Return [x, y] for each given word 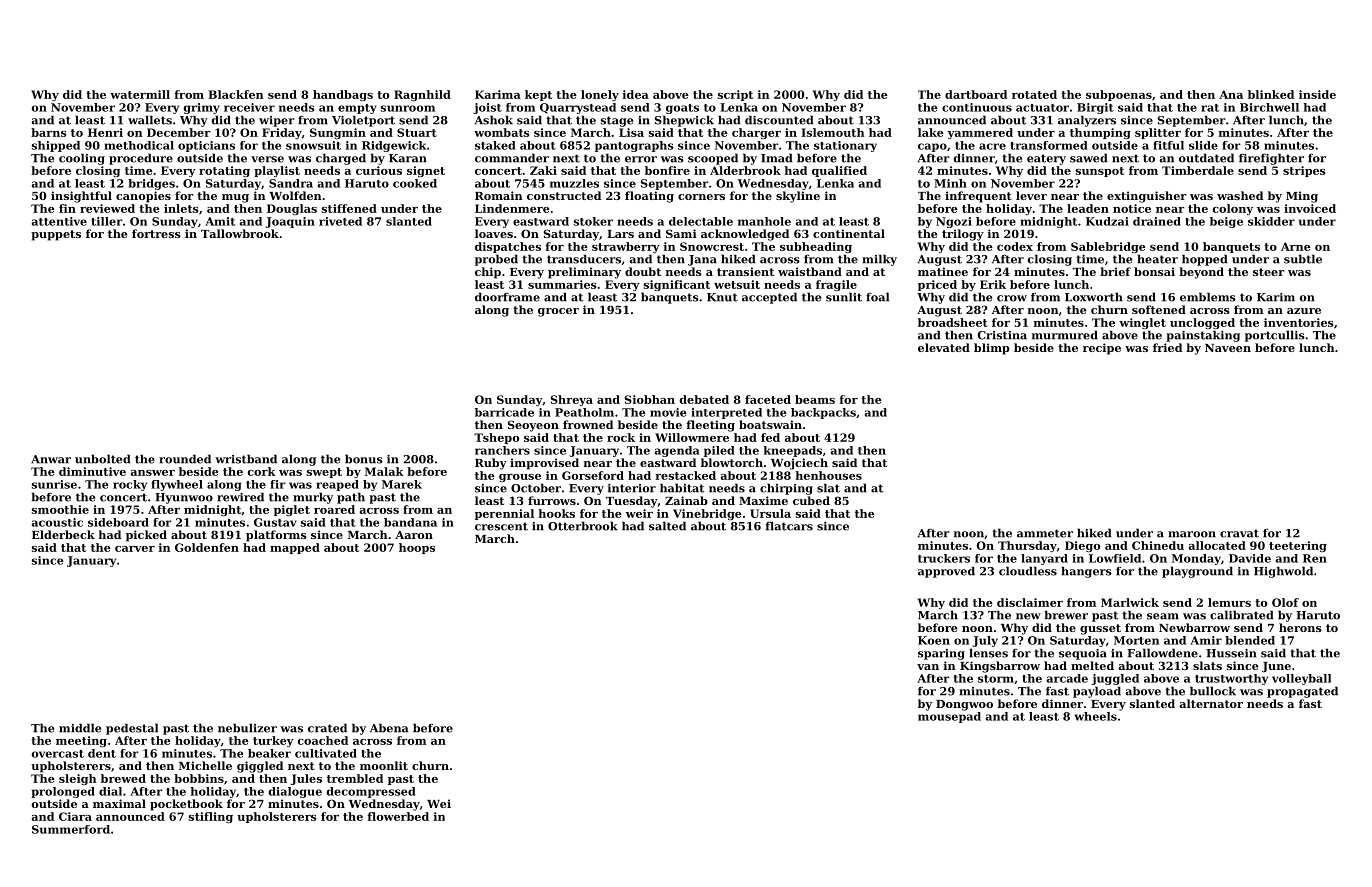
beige [1226, 222]
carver [135, 549]
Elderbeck [63, 534]
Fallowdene [1162, 653]
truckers [944, 558]
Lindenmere [512, 208]
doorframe [507, 297]
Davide [1250, 558]
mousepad [949, 717]
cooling [82, 159]
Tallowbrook [240, 233]
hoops [417, 548]
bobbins [199, 778]
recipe [1102, 349]
